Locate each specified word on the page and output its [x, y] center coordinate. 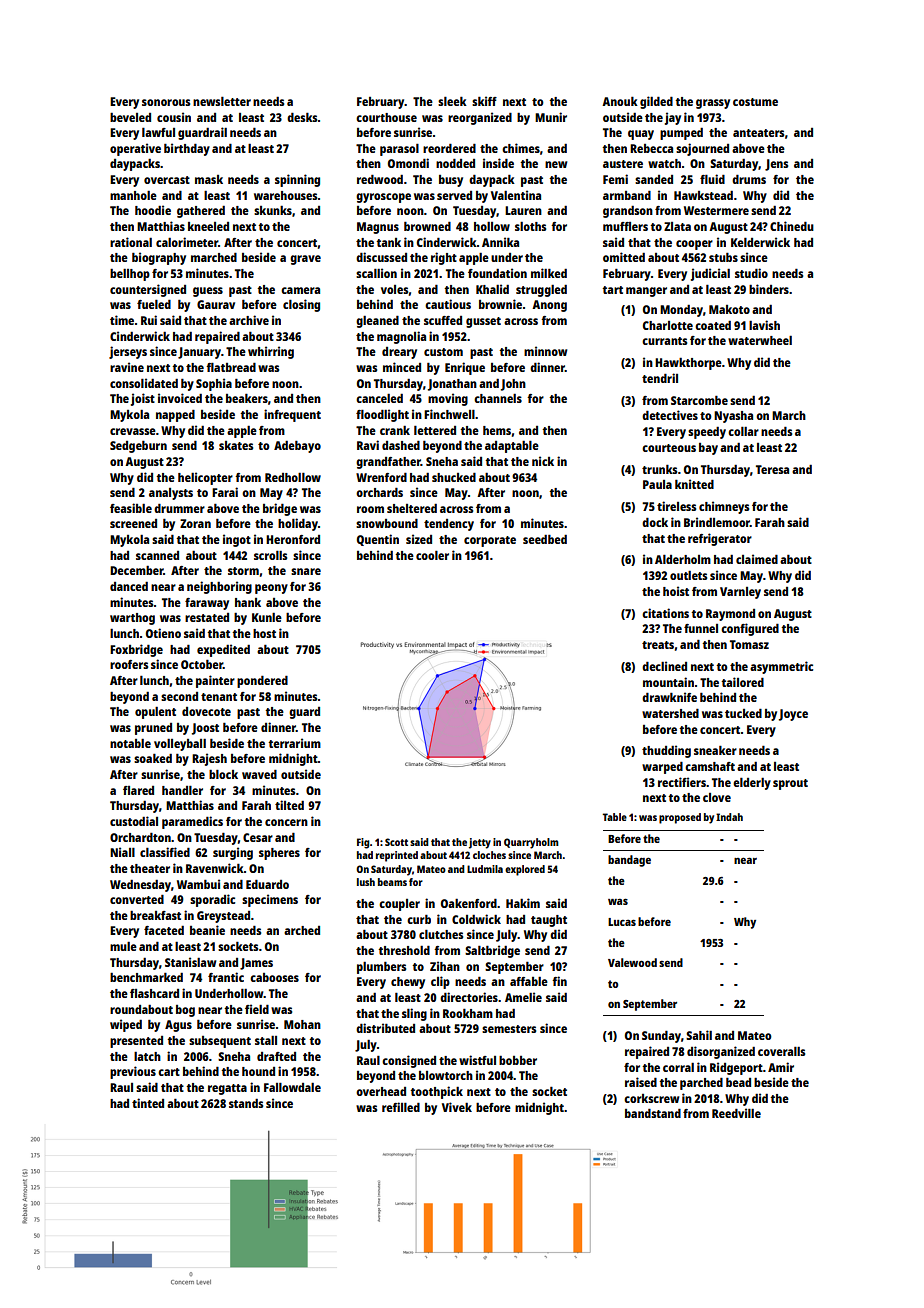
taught [549, 921]
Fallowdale [292, 1087]
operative [135, 149]
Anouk [620, 101]
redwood [380, 179]
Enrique [465, 368]
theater [150, 868]
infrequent [292, 415]
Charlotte [668, 325]
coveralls [781, 1051]
